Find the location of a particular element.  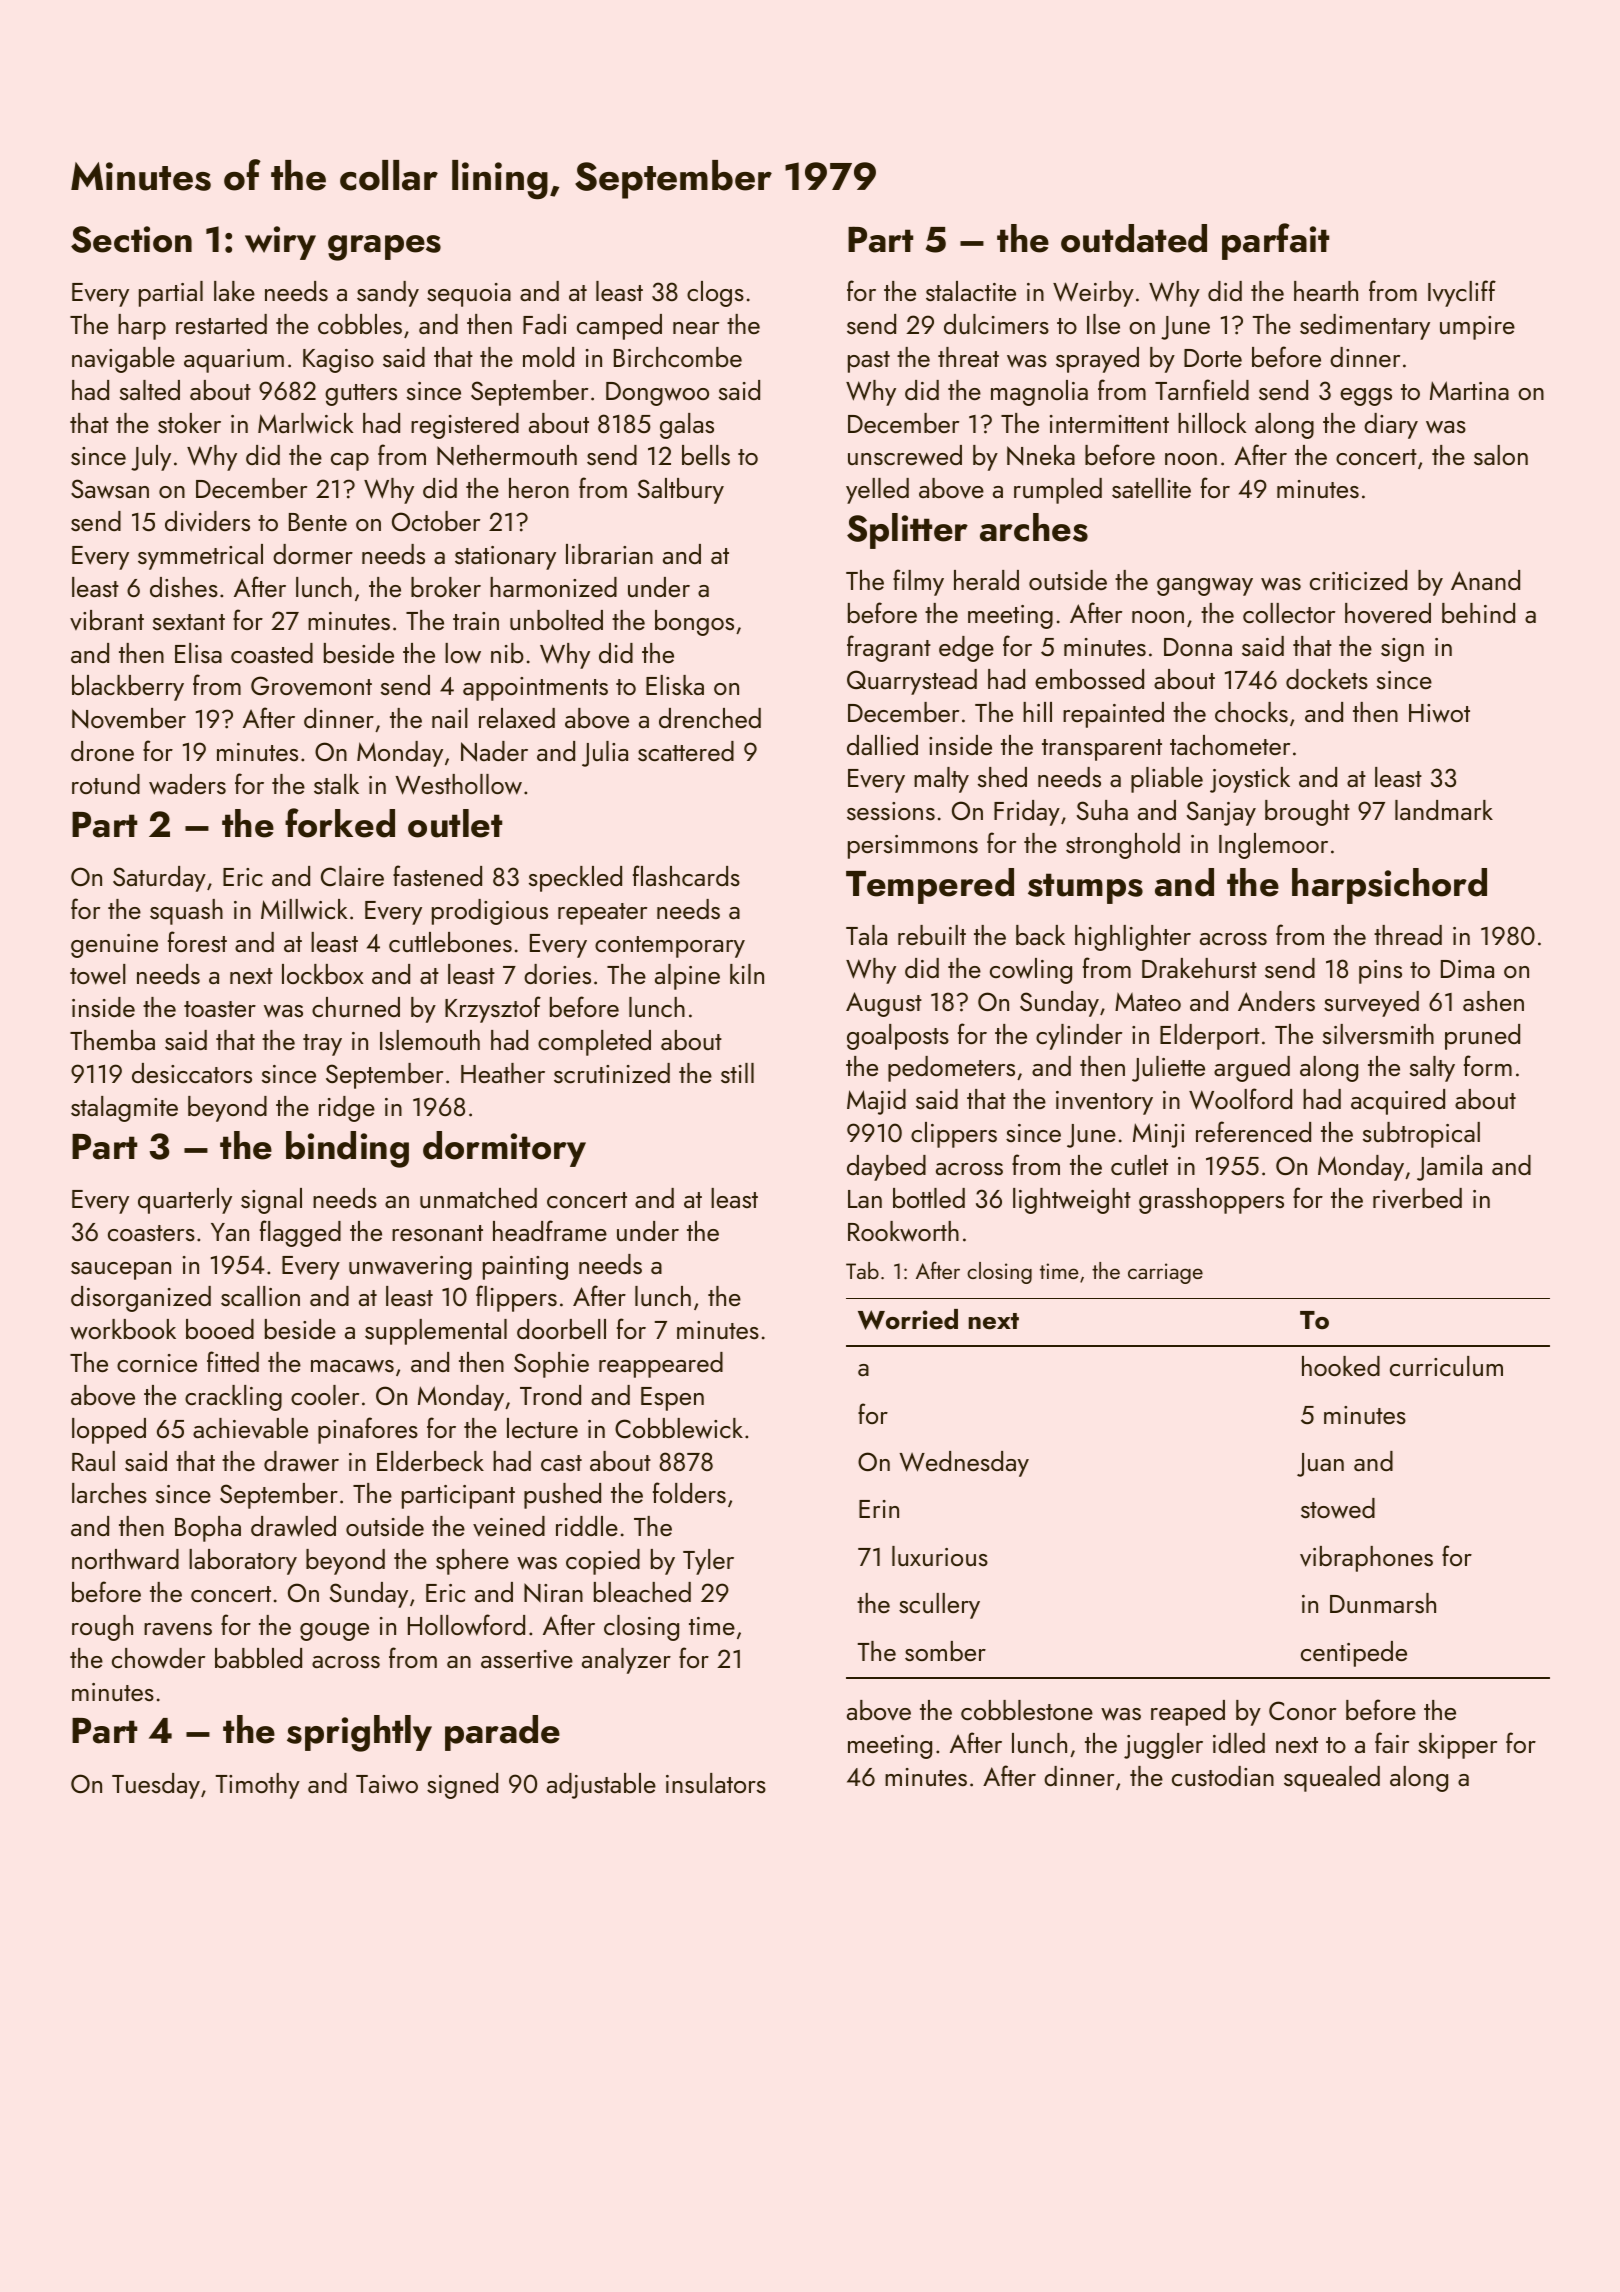

waders is located at coordinates (187, 784).
